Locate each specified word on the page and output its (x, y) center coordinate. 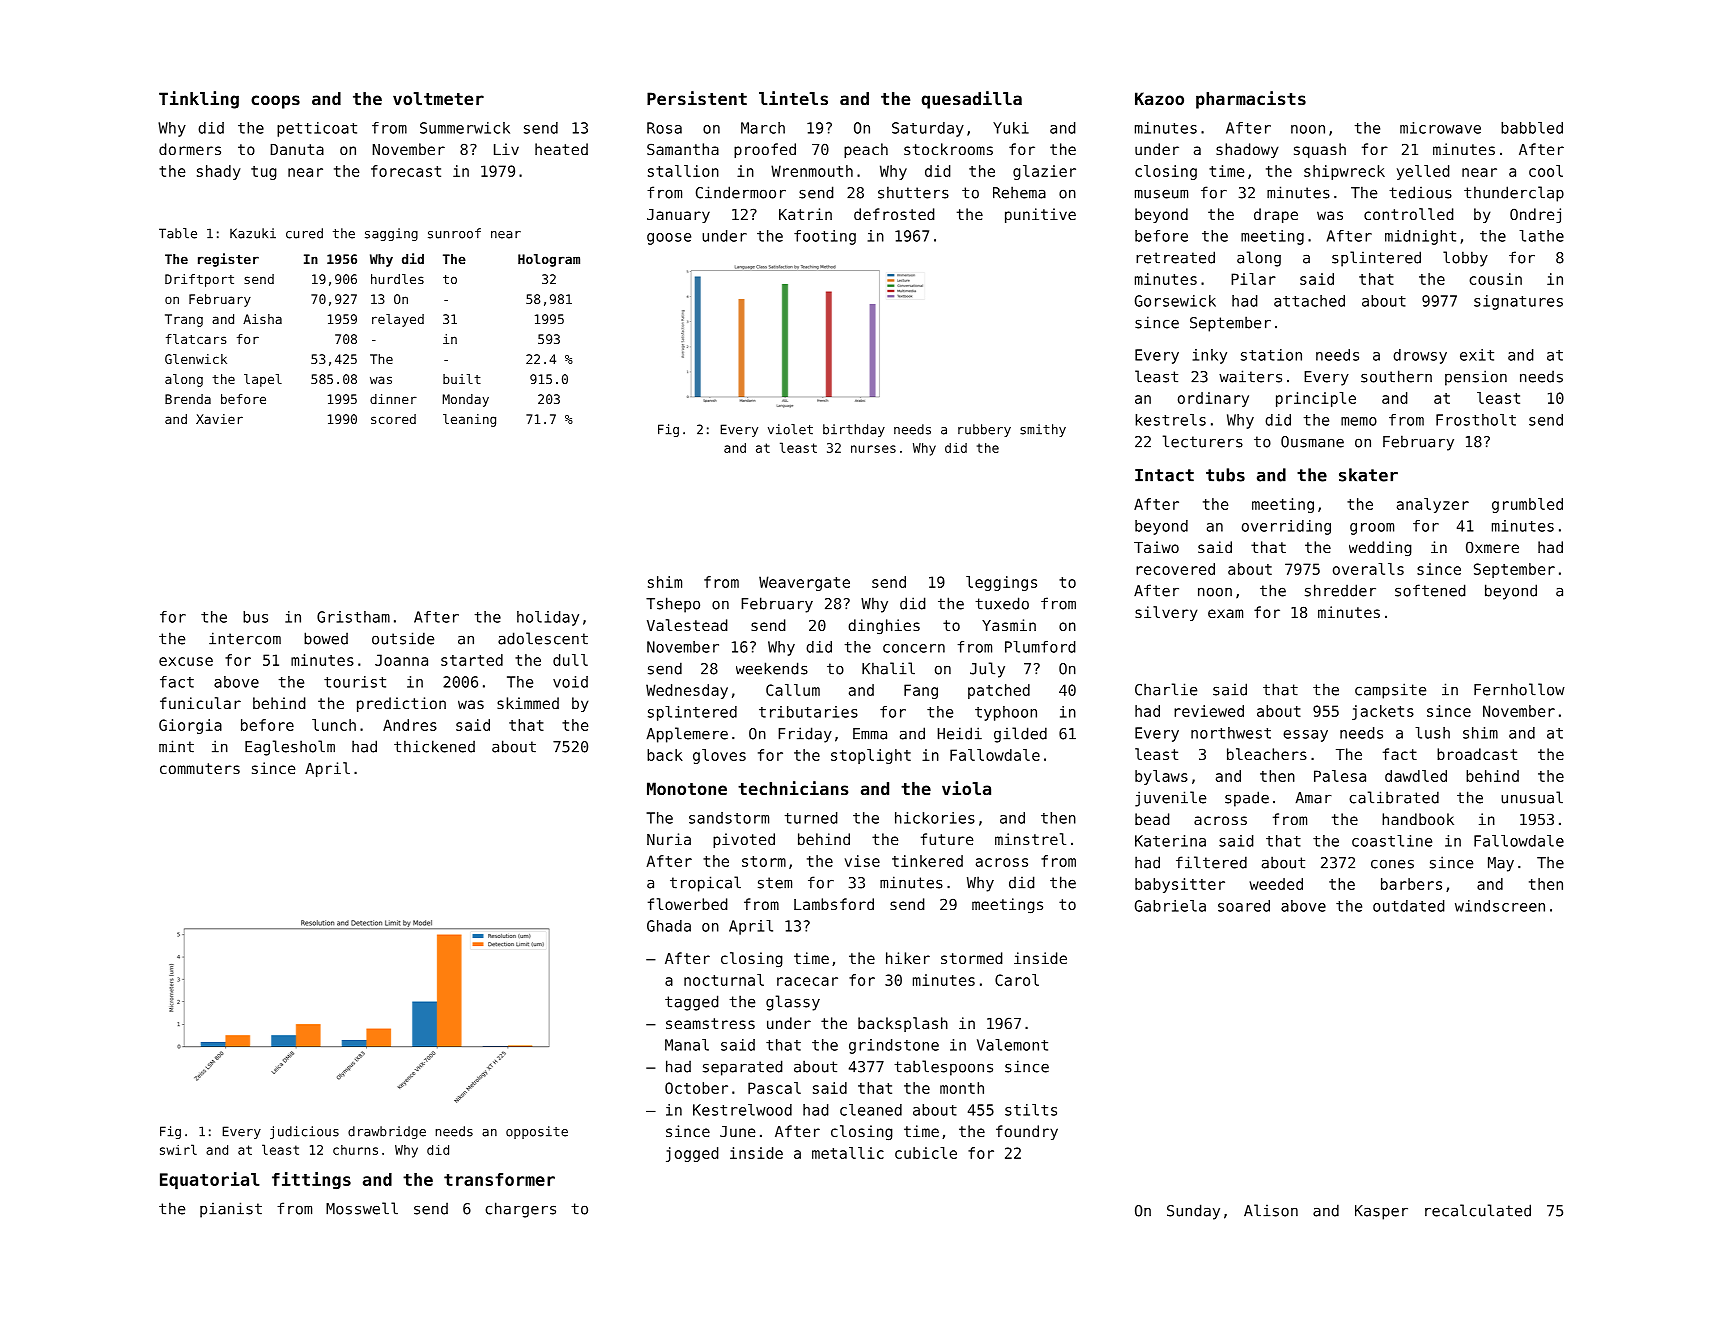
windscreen (1500, 906)
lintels (793, 98)
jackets (1383, 712)
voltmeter (438, 98)
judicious (304, 1132)
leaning (469, 420)
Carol (1017, 980)
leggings (1001, 583)
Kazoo (1159, 98)
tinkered (927, 861)
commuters (200, 768)
